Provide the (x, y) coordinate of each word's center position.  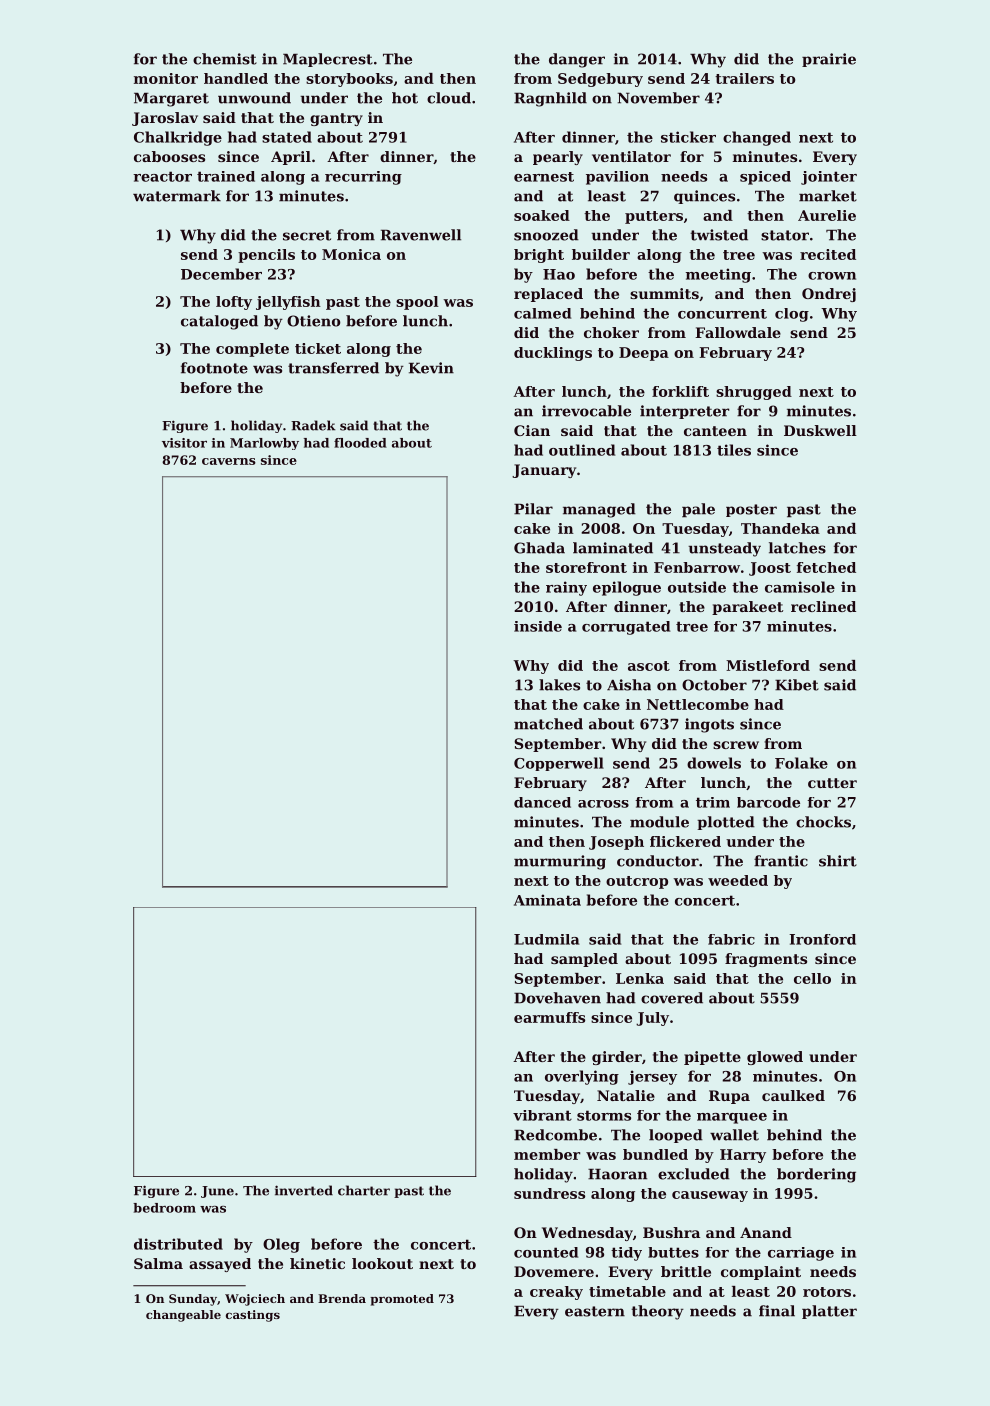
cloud (449, 98)
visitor (184, 443)
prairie (829, 60)
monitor (166, 78)
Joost (770, 569)
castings (253, 1316)
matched (548, 724)
